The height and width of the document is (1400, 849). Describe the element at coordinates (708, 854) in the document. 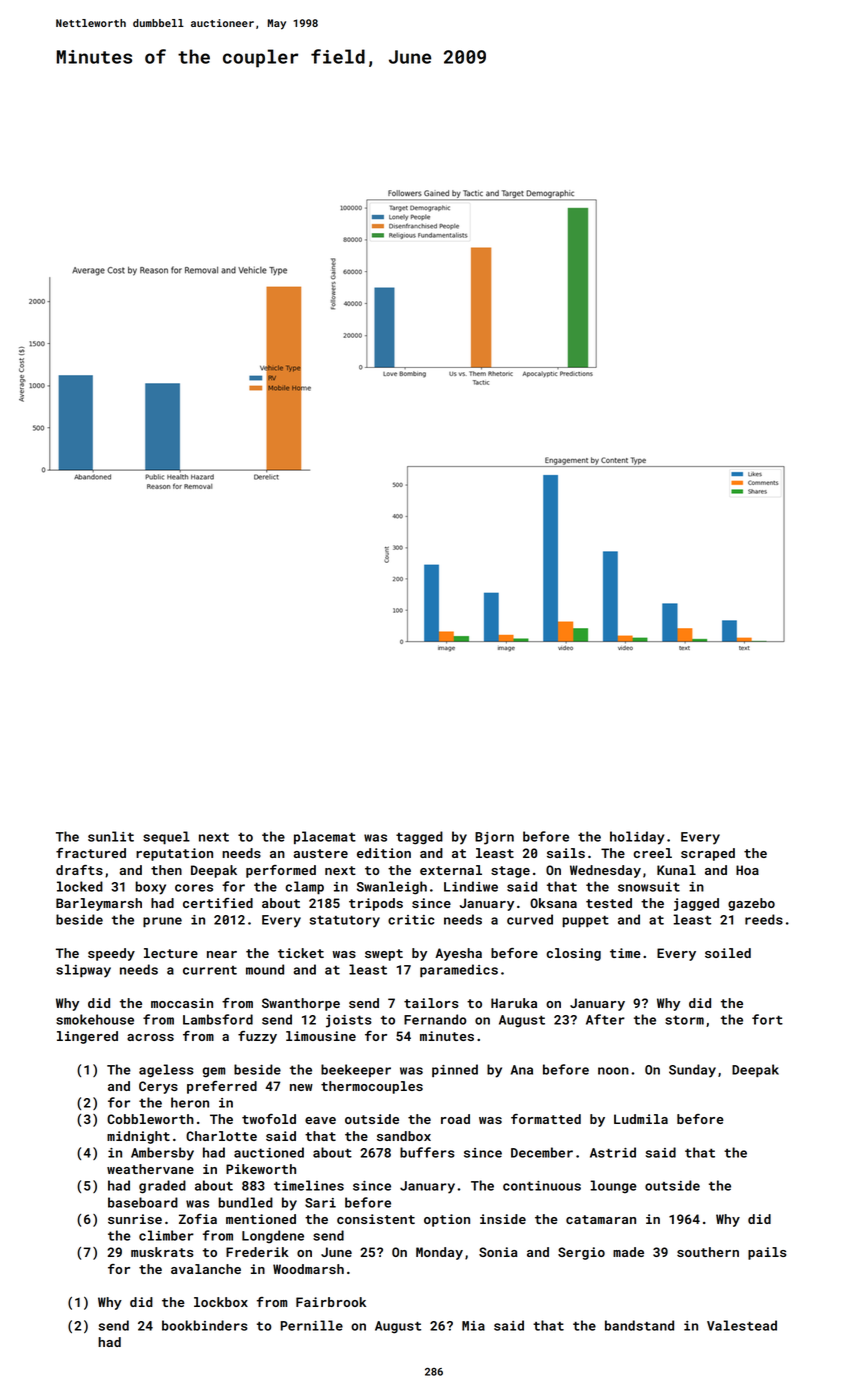

I see `scraped` at that location.
